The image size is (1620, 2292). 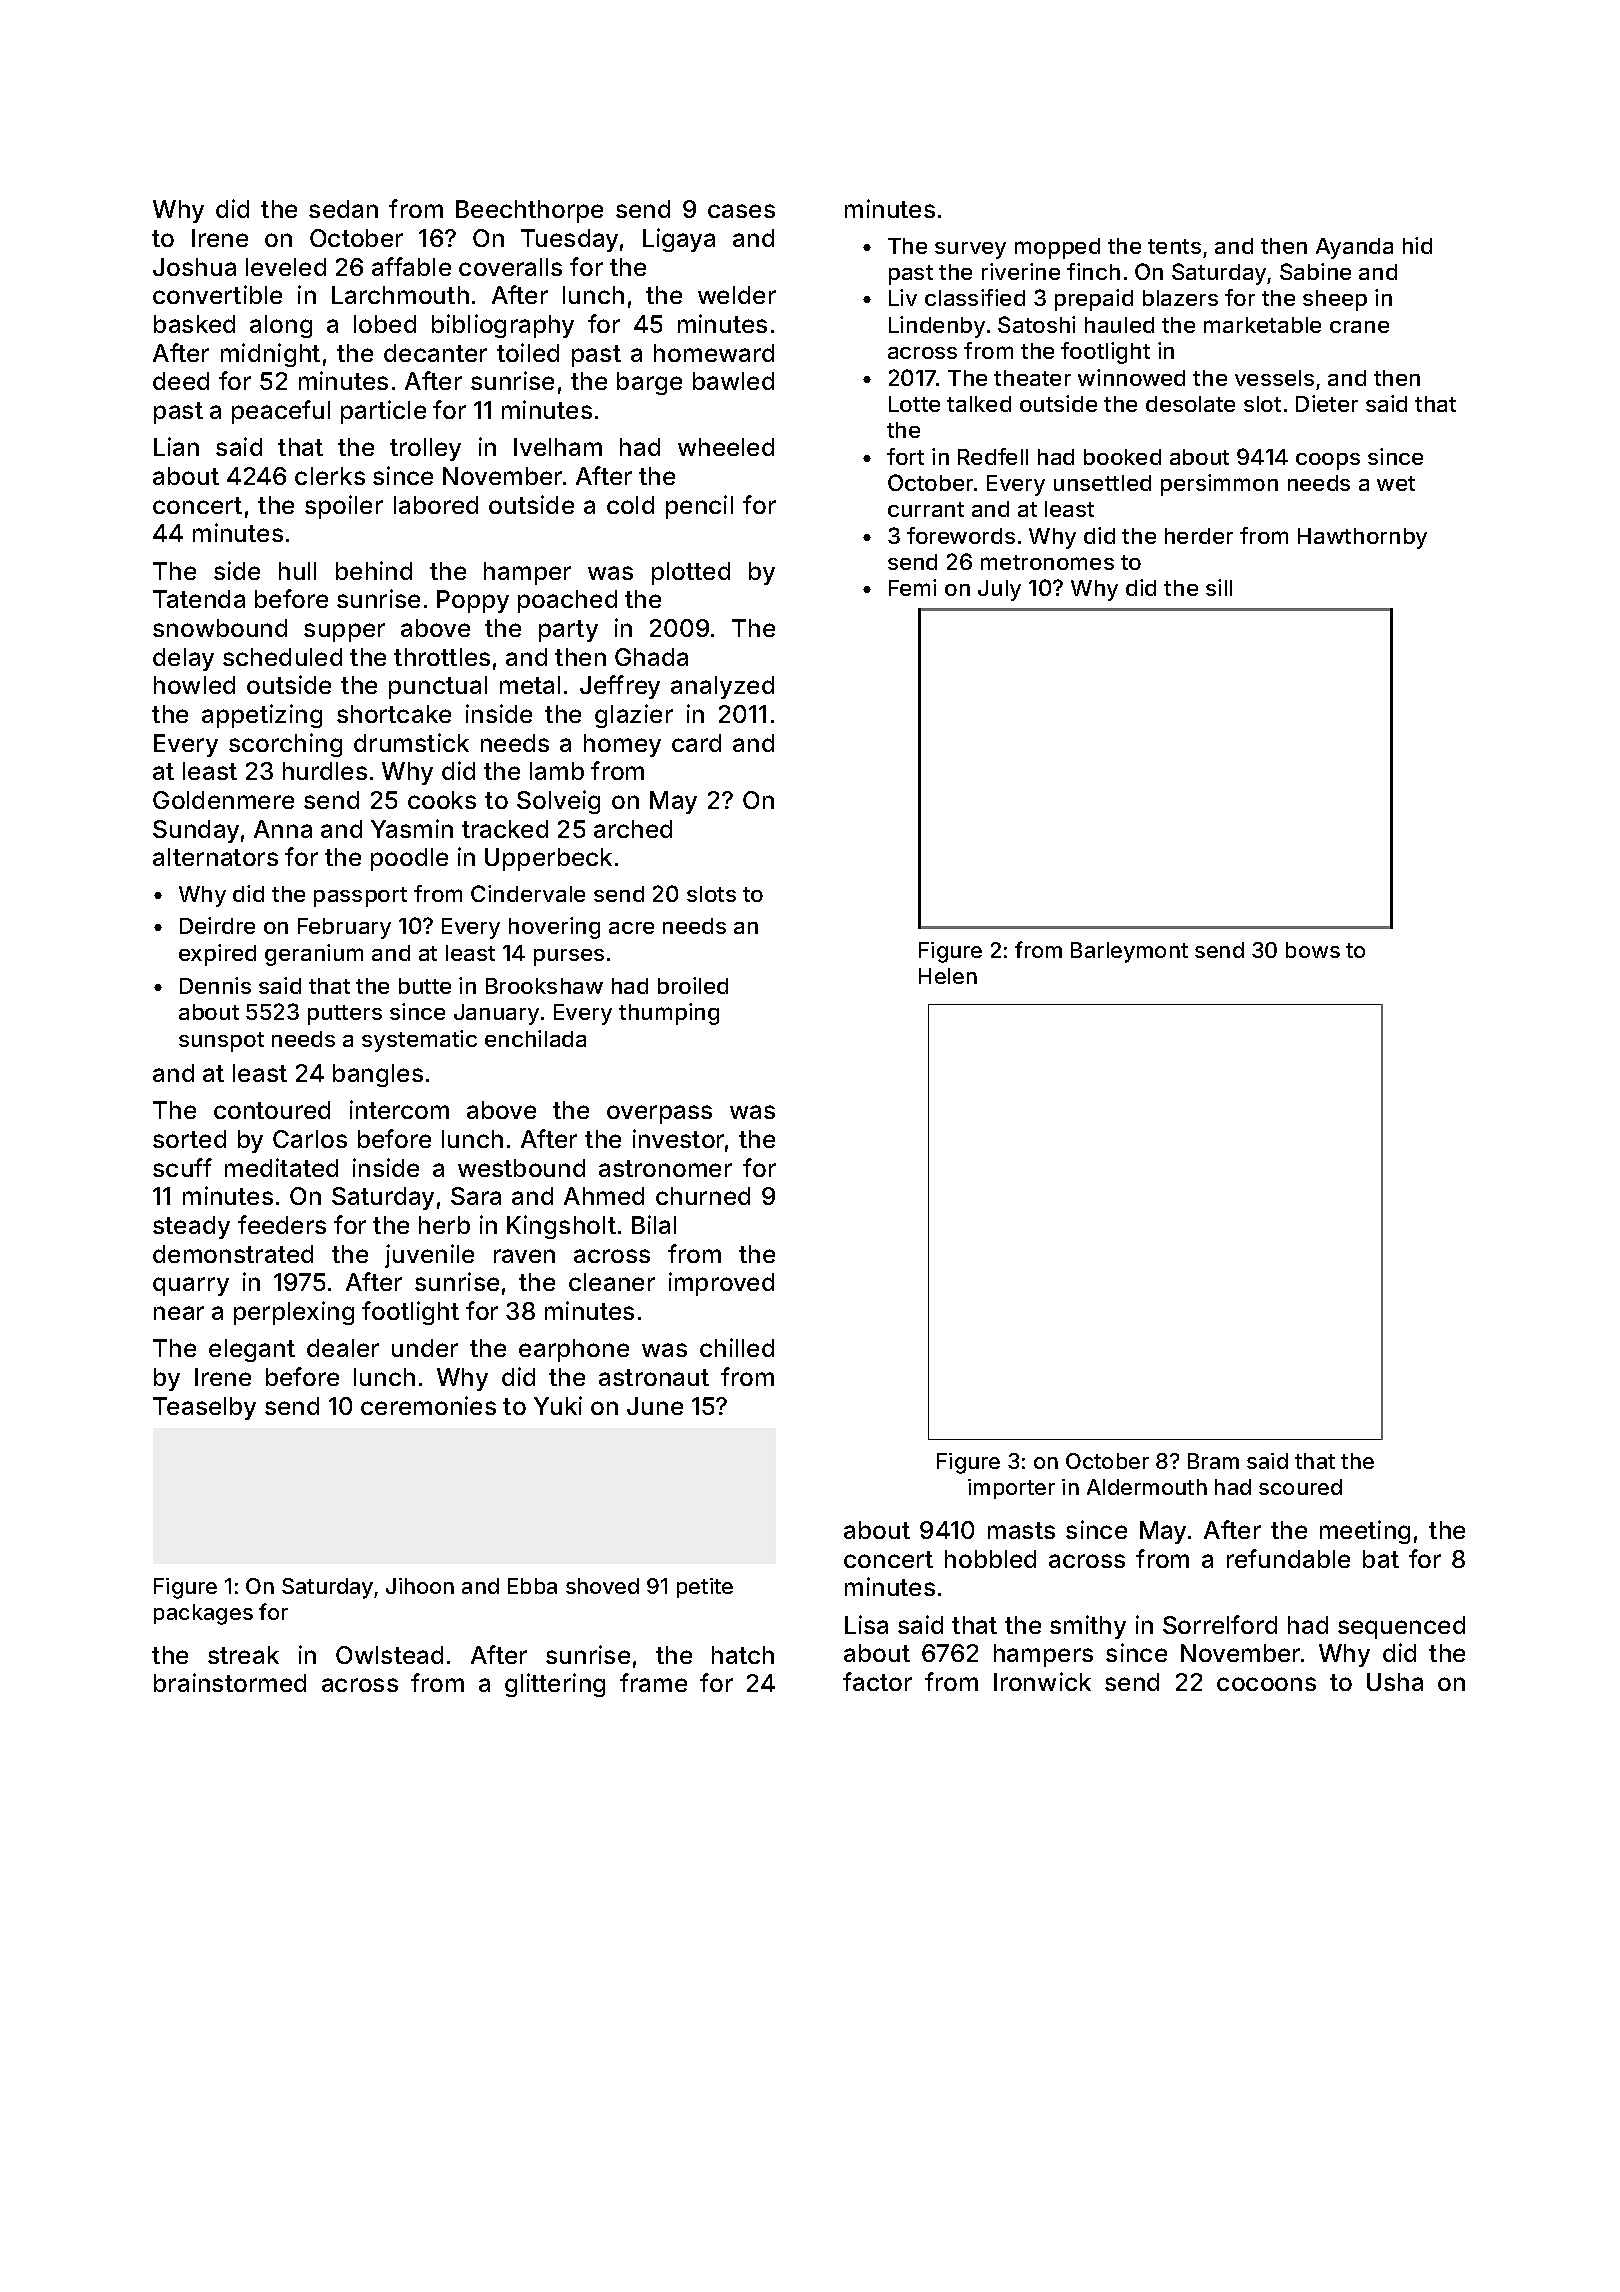 What do you see at coordinates (696, 743) in the screenshot?
I see `card` at bounding box center [696, 743].
